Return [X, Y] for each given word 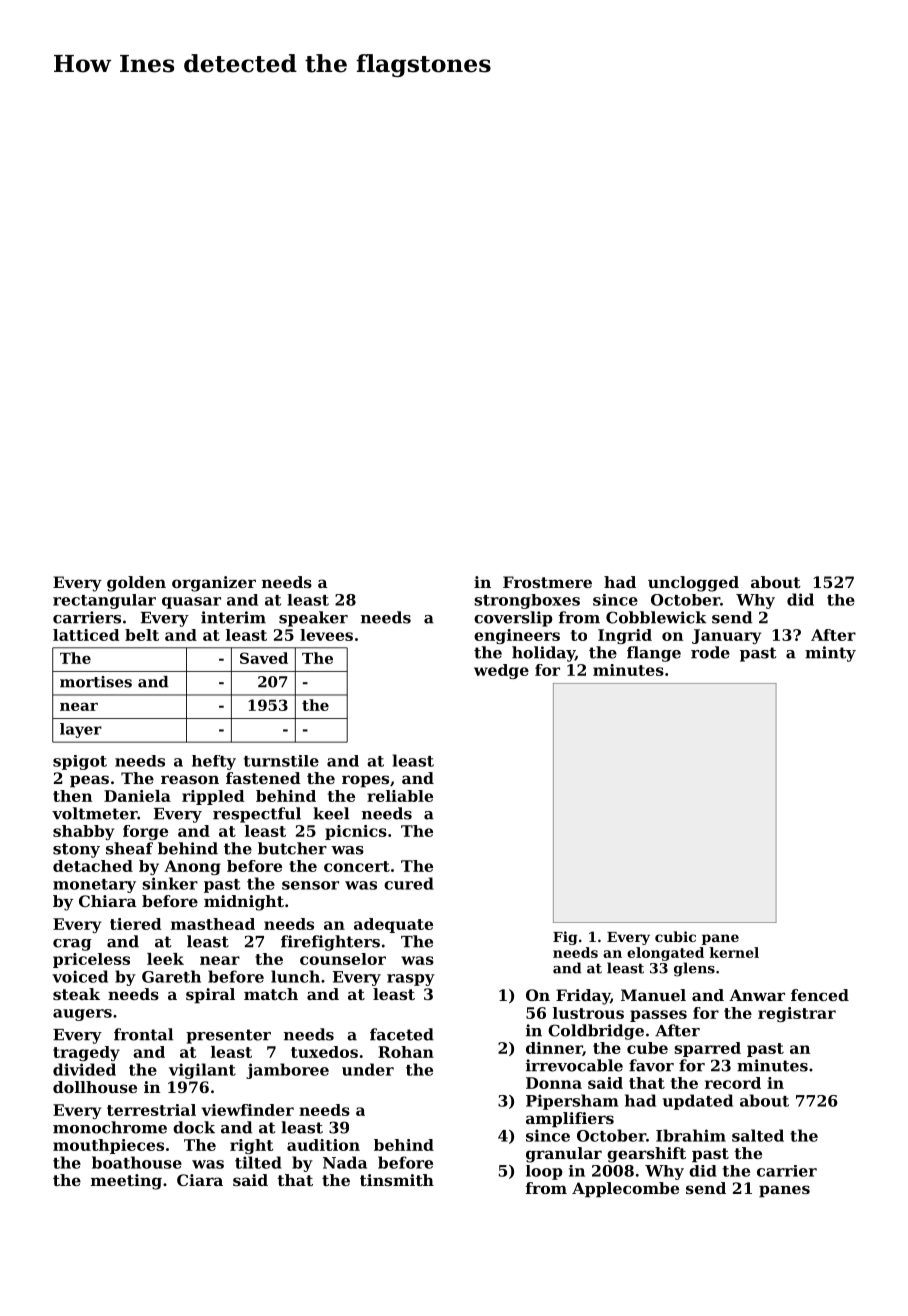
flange [654, 654]
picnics [356, 832]
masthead [213, 924]
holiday [543, 654]
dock [194, 1127]
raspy [411, 980]
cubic [675, 936]
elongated [665, 954]
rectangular [104, 601]
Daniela [137, 796]
